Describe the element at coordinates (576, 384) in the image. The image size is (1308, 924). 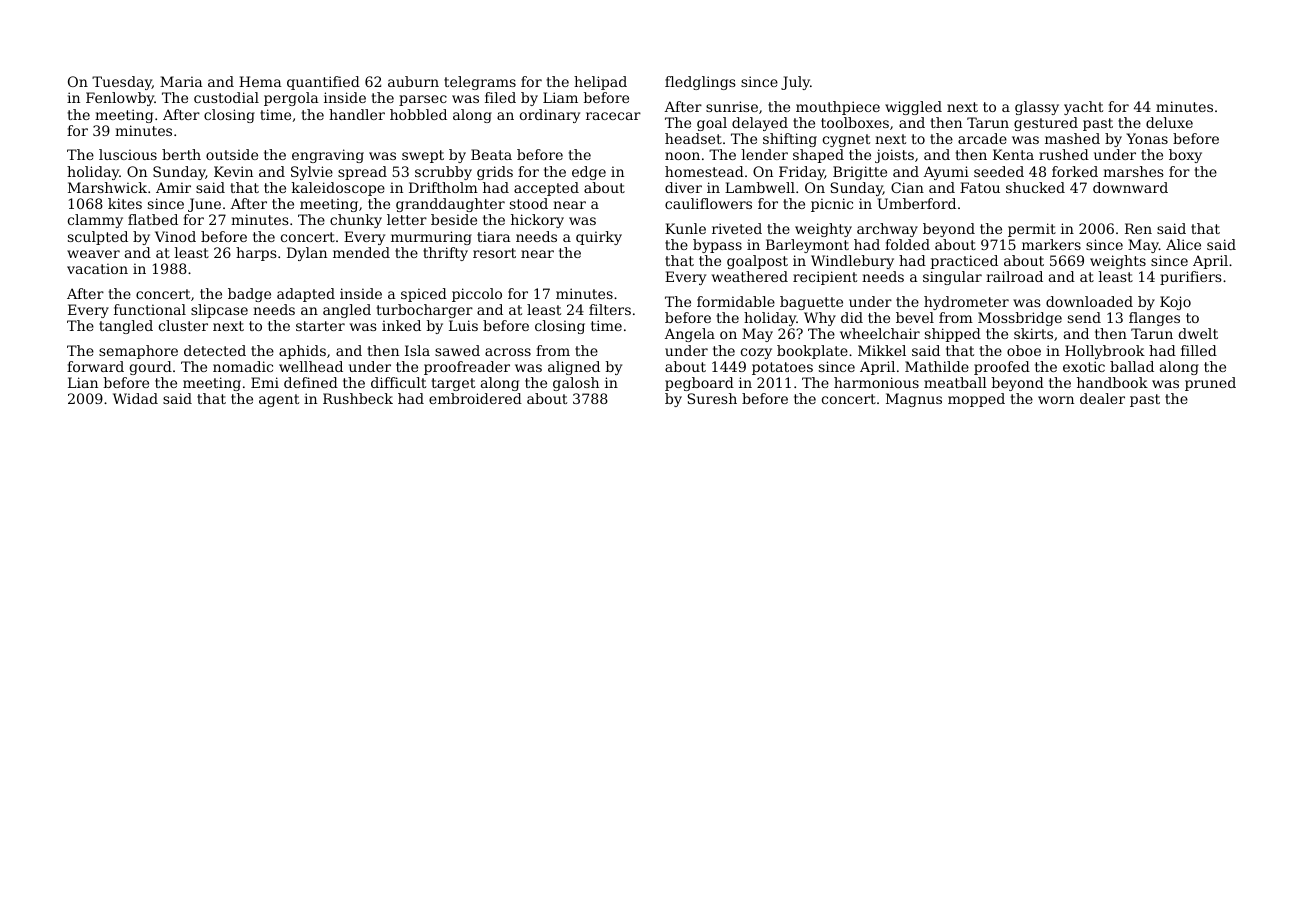
I see `galosh` at that location.
